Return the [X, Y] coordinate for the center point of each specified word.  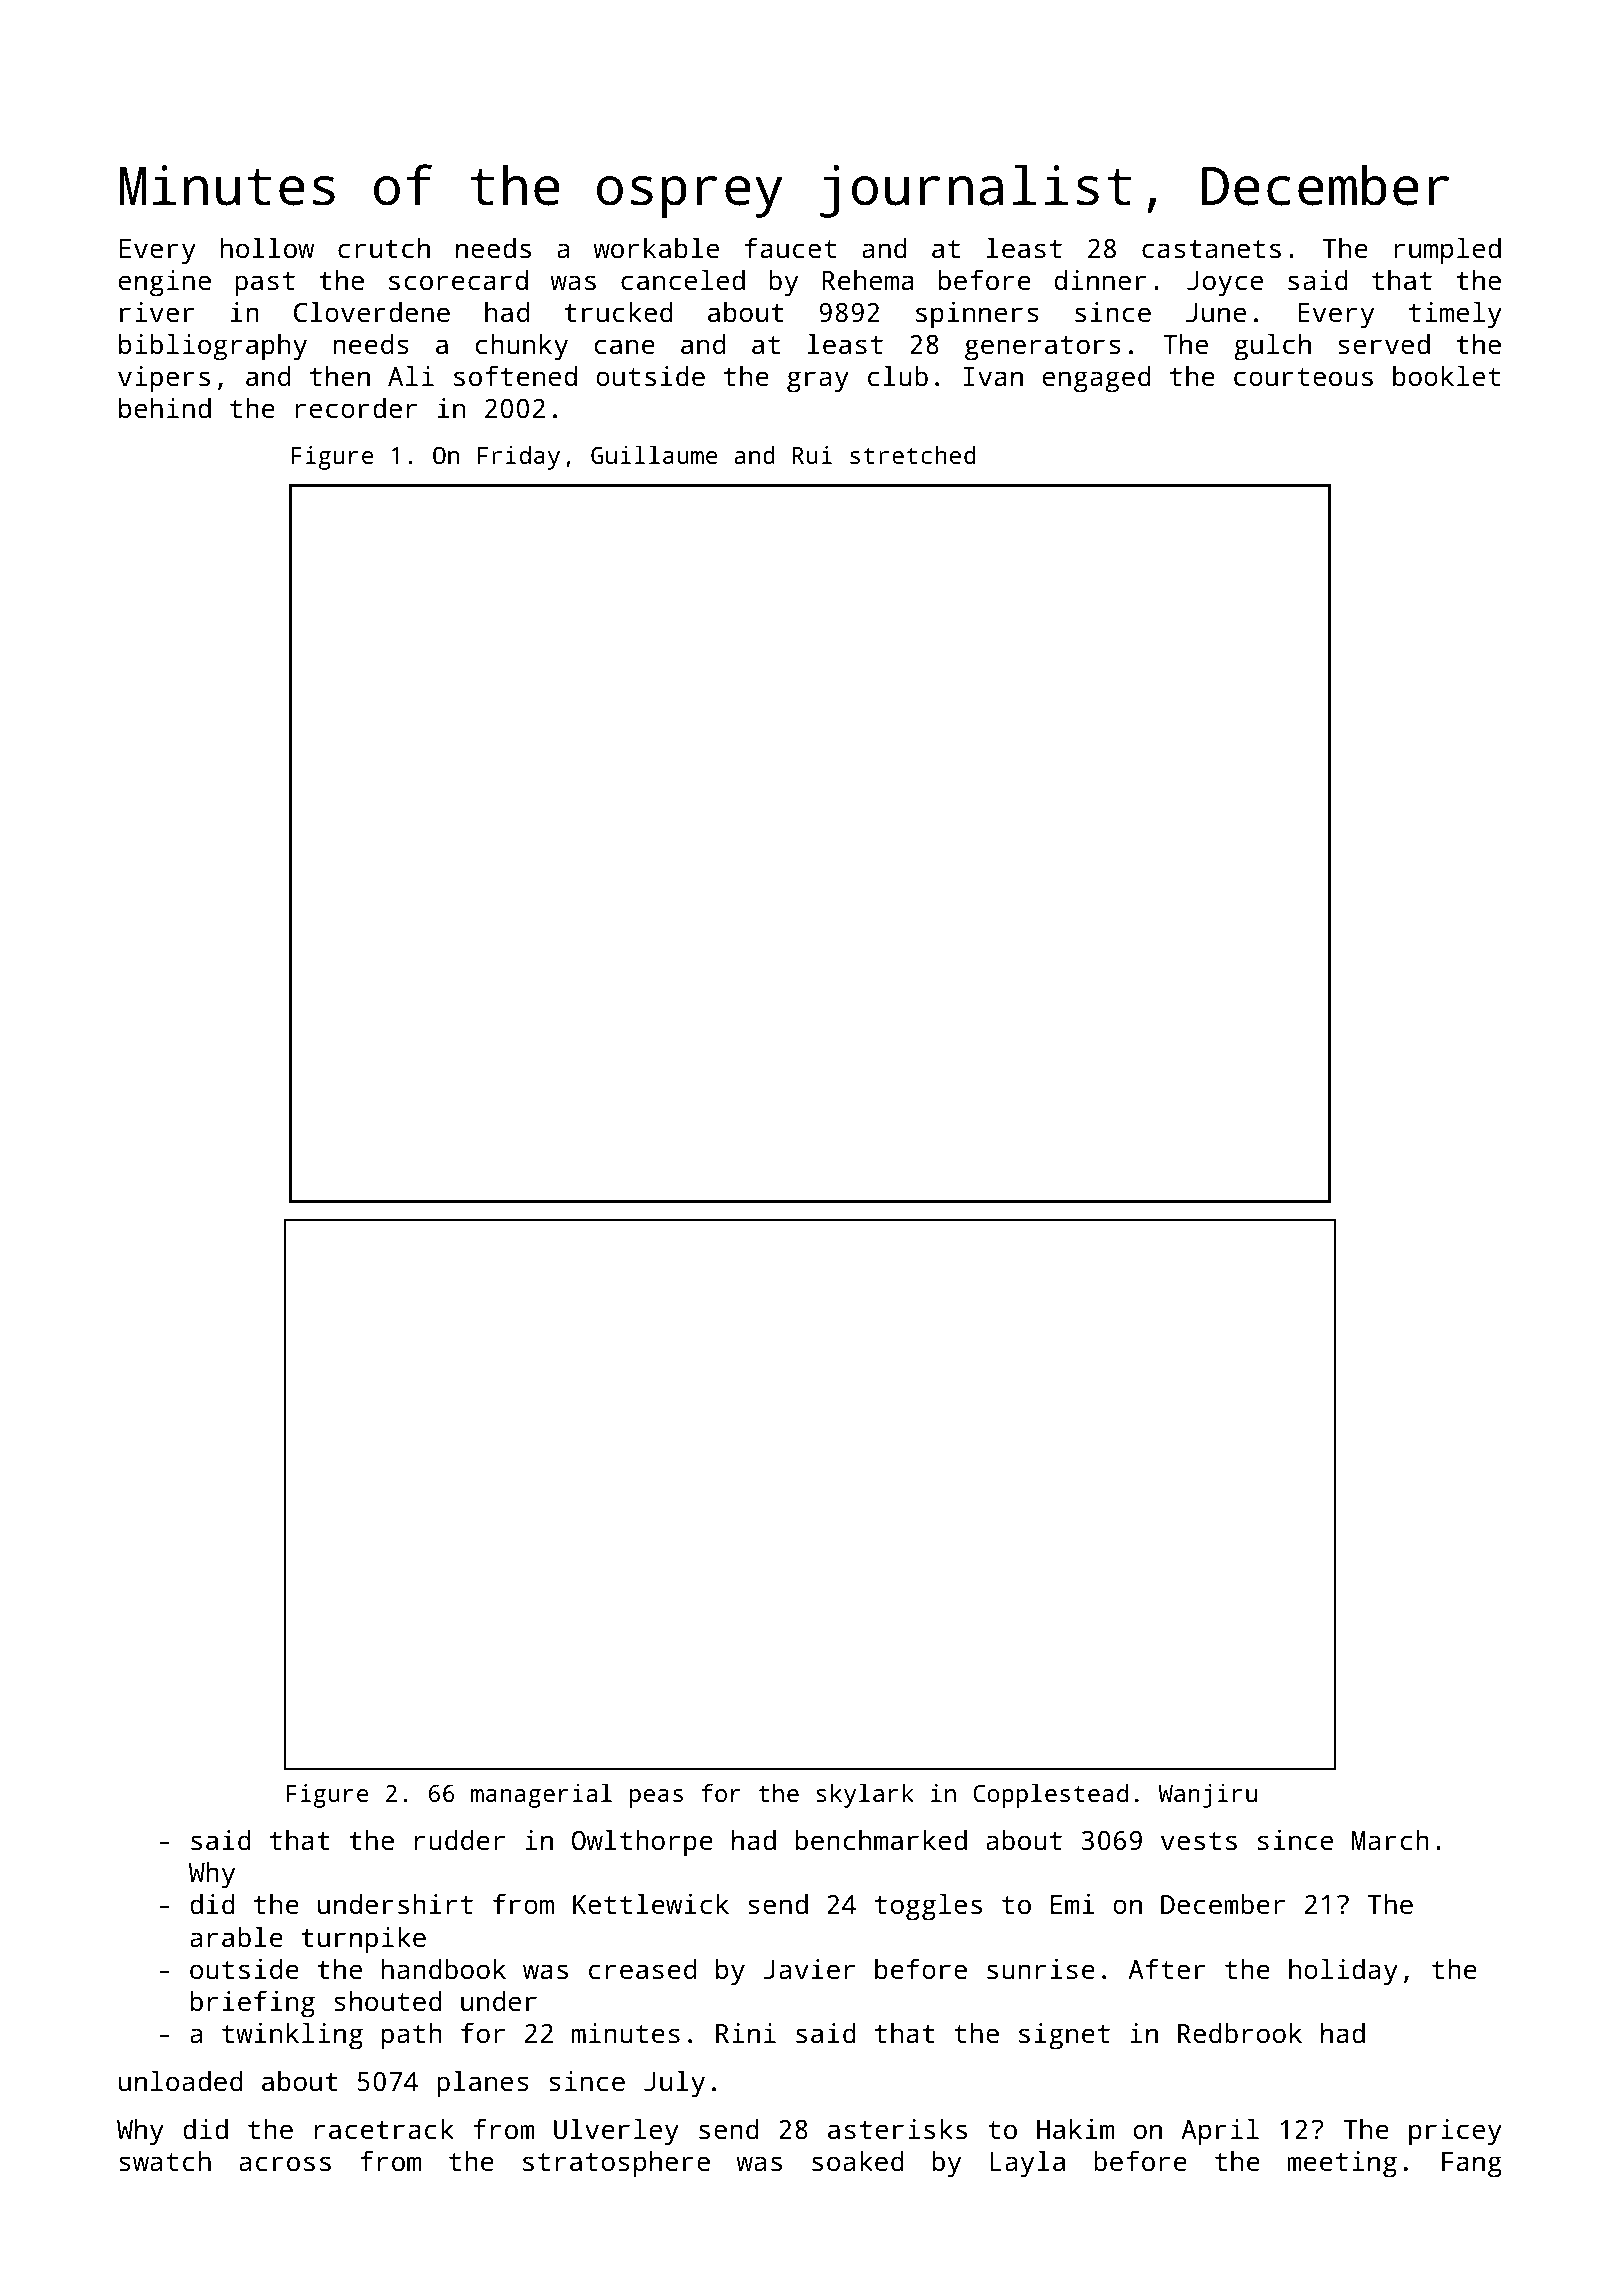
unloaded [181, 2081]
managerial [541, 1796]
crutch [384, 248]
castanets [1211, 249]
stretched [912, 455]
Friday [519, 458]
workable [656, 248]
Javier [809, 1969]
